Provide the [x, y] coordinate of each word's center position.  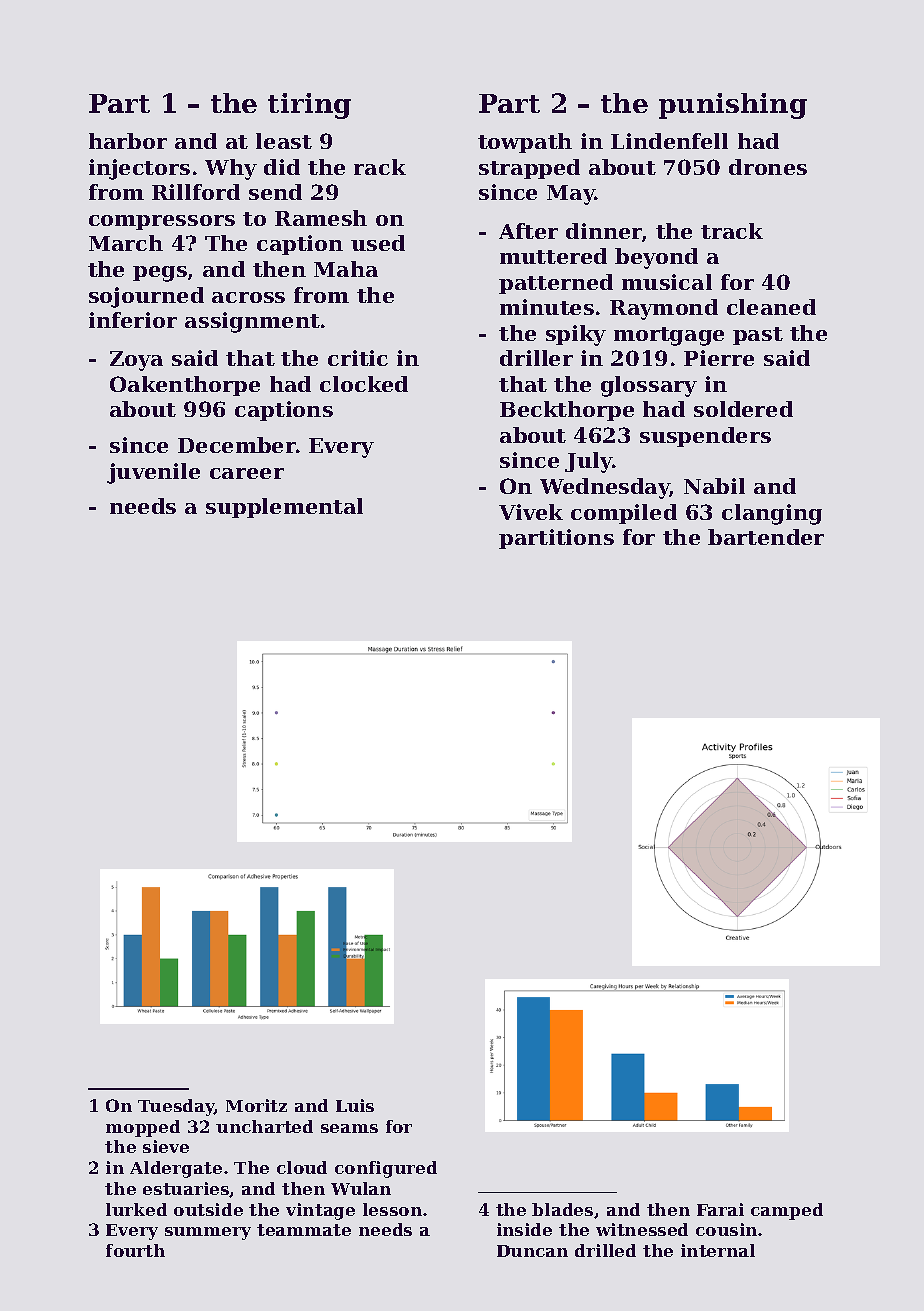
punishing [733, 106]
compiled [624, 514]
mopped [143, 1128]
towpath [525, 143]
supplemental [284, 508]
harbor [128, 141]
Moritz [256, 1105]
